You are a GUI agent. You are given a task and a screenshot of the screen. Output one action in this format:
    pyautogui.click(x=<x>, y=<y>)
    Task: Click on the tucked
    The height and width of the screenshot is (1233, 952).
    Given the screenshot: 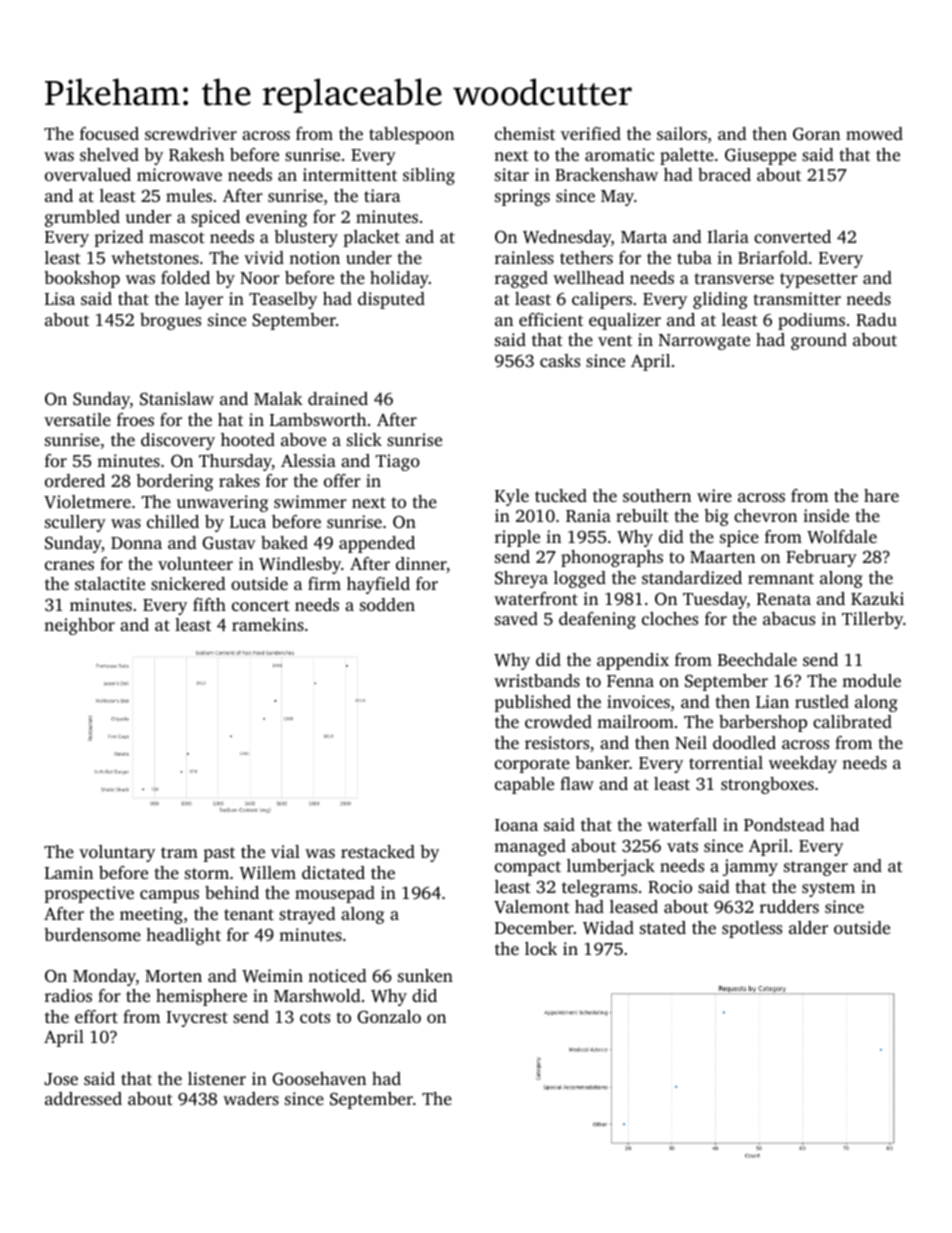 What is the action you would take?
    pyautogui.click(x=561, y=495)
